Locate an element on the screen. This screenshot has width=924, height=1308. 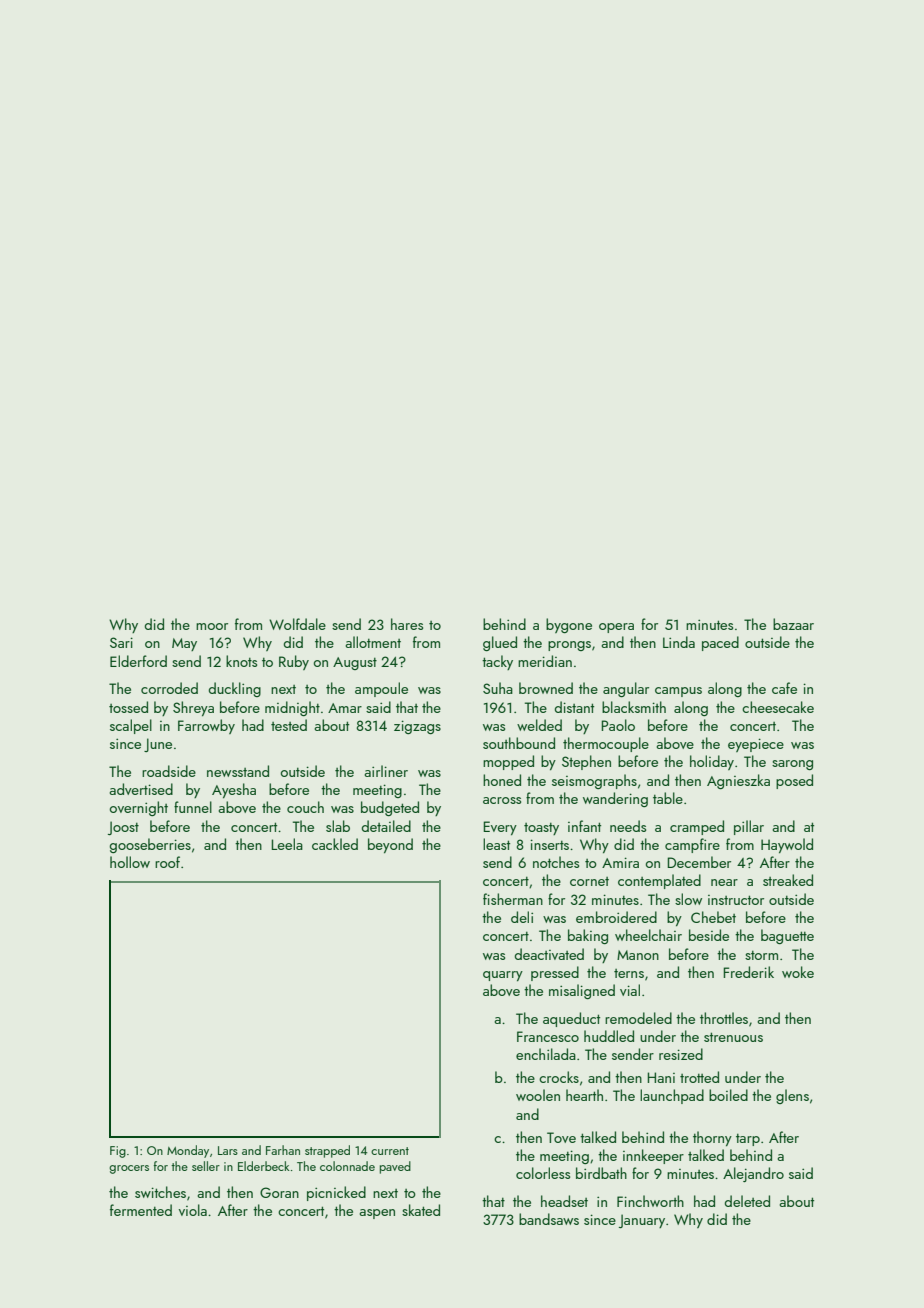
viola is located at coordinates (193, 1210).
